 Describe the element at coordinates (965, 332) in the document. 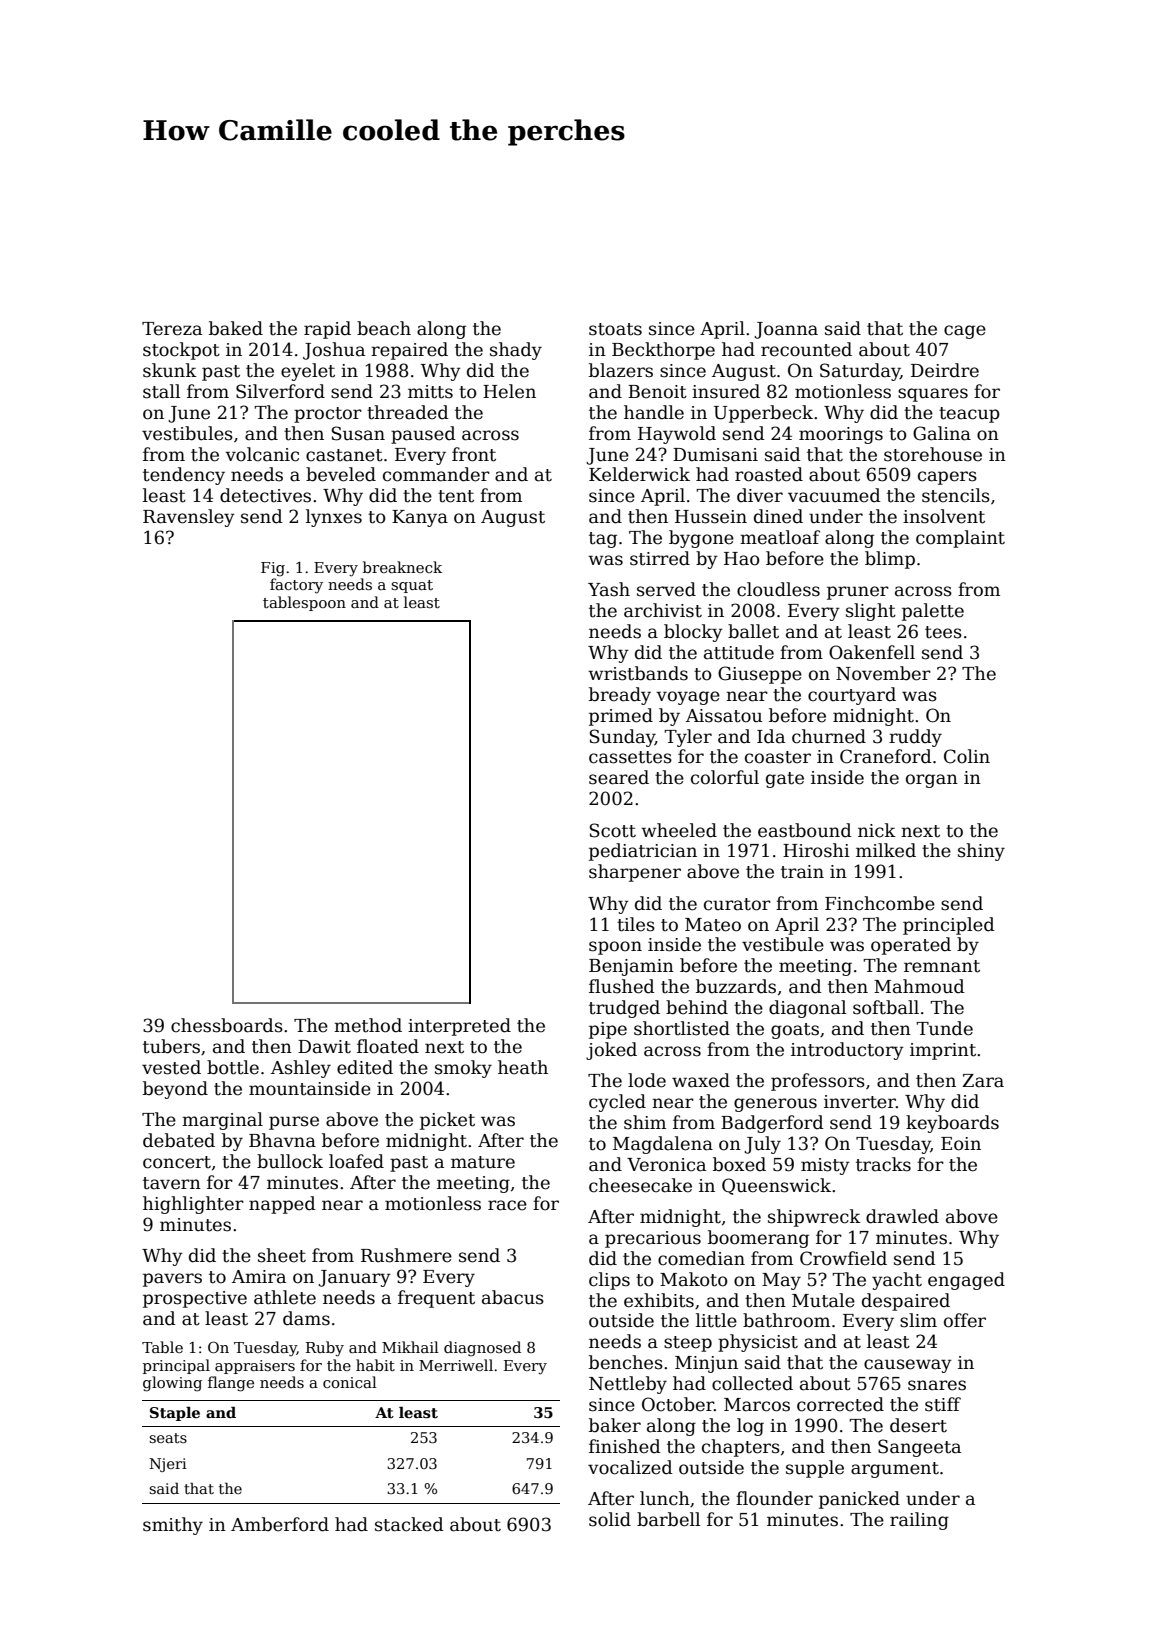

I see `cage` at that location.
